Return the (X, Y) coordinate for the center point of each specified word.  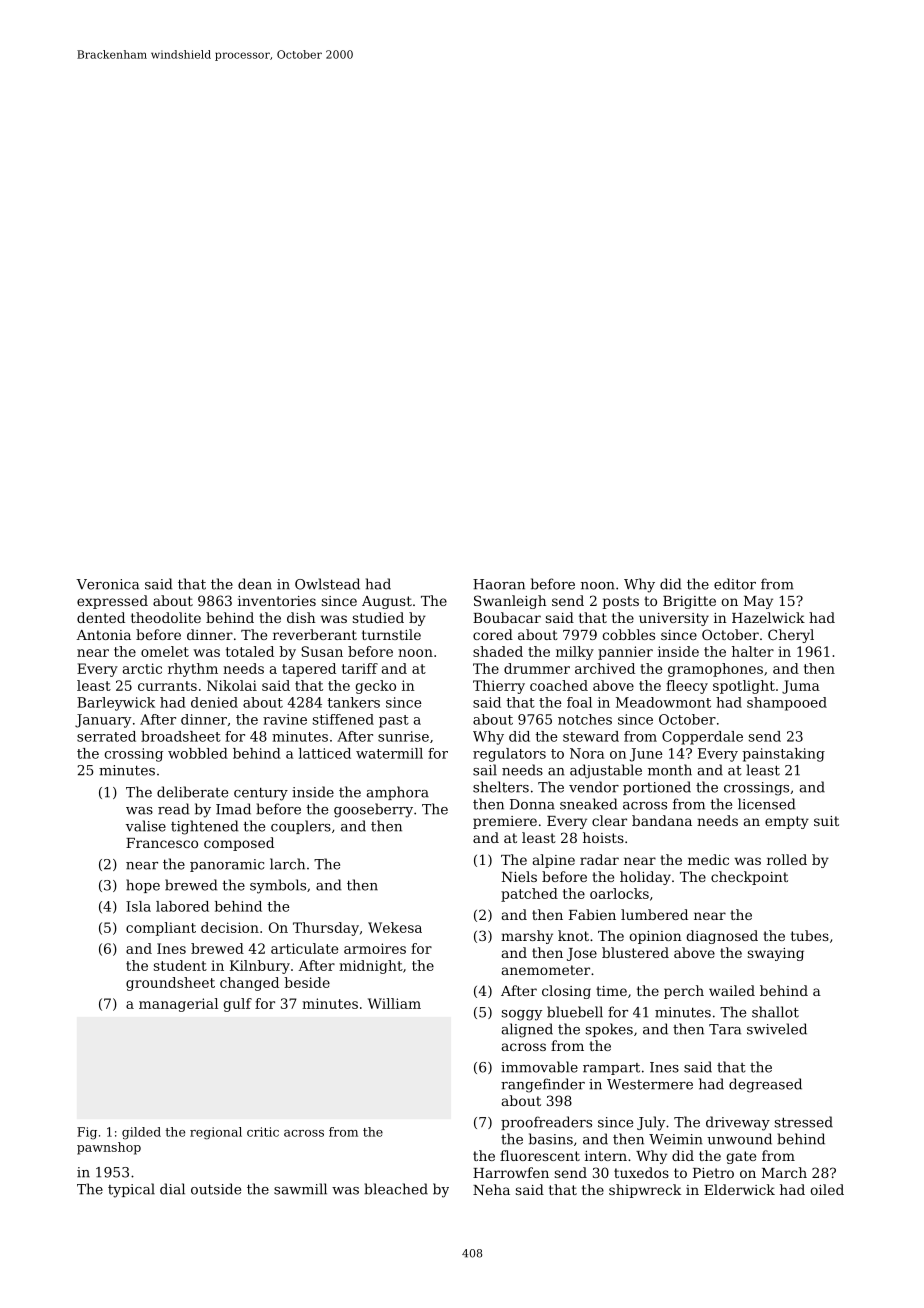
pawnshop (109, 1148)
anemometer (546, 970)
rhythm (193, 670)
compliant (161, 929)
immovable (539, 1067)
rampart (611, 1069)
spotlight (744, 687)
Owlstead (327, 584)
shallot (775, 1012)
